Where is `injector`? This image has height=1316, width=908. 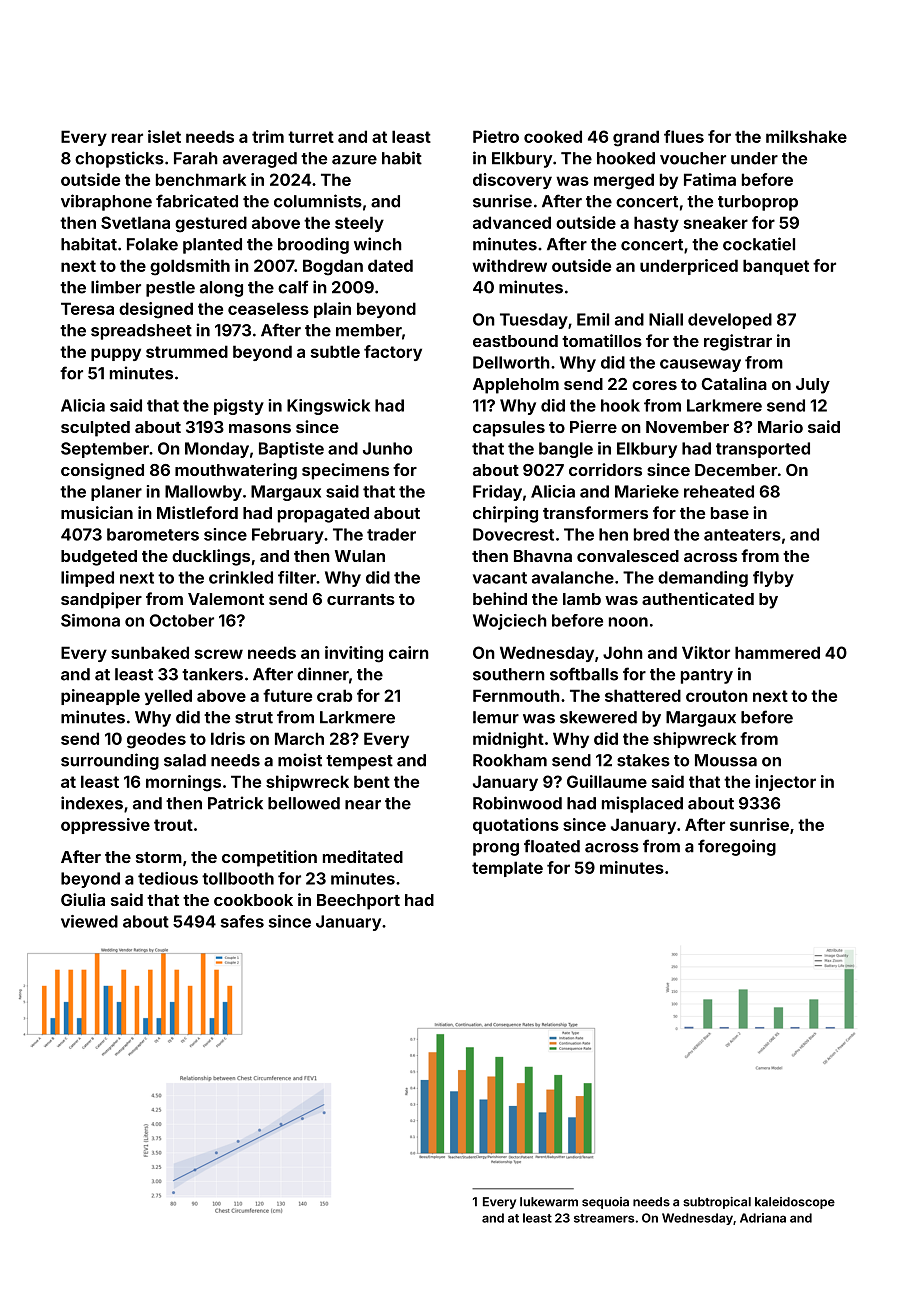 injector is located at coordinates (785, 783).
